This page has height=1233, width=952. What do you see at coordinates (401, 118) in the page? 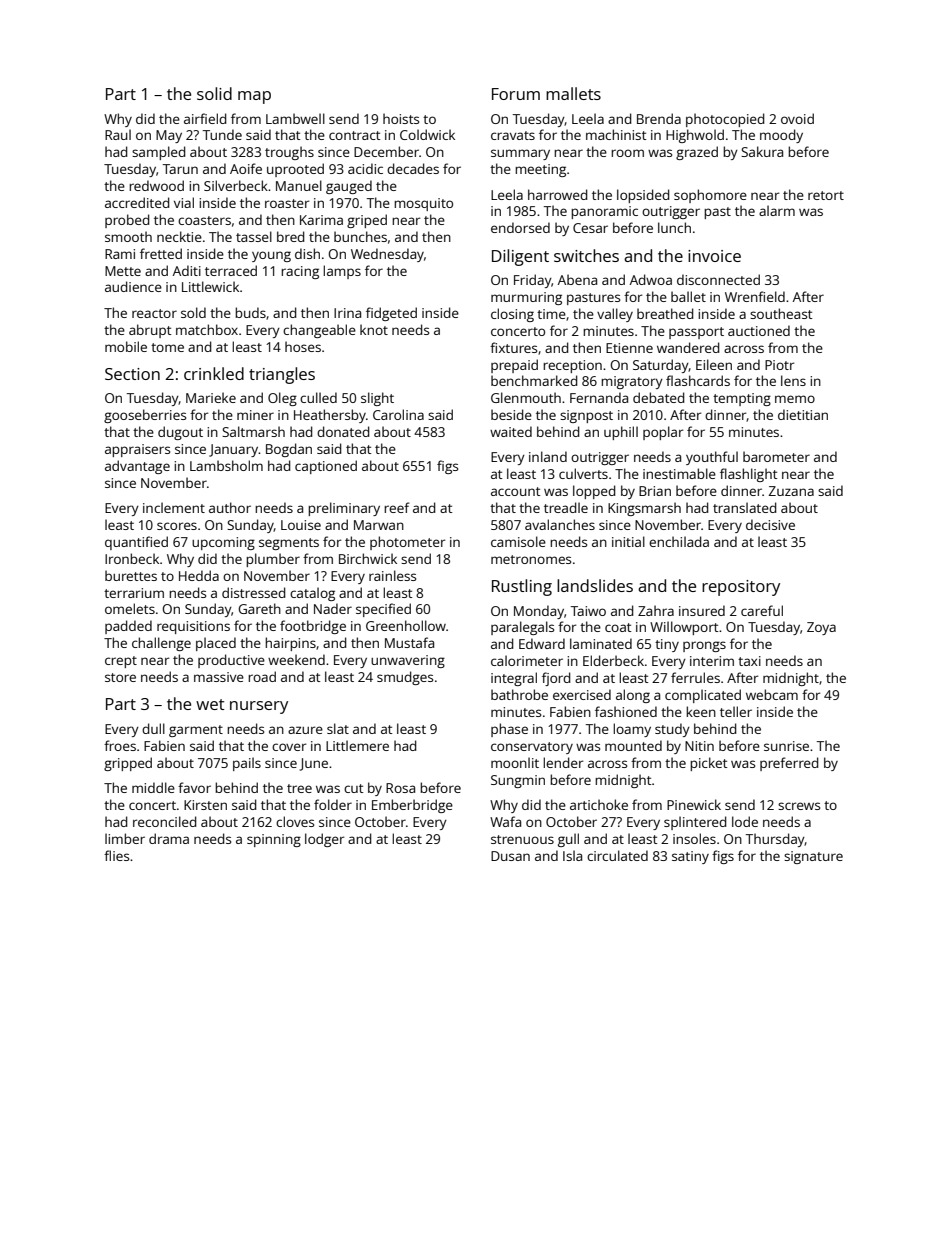
I see `hoists` at bounding box center [401, 118].
